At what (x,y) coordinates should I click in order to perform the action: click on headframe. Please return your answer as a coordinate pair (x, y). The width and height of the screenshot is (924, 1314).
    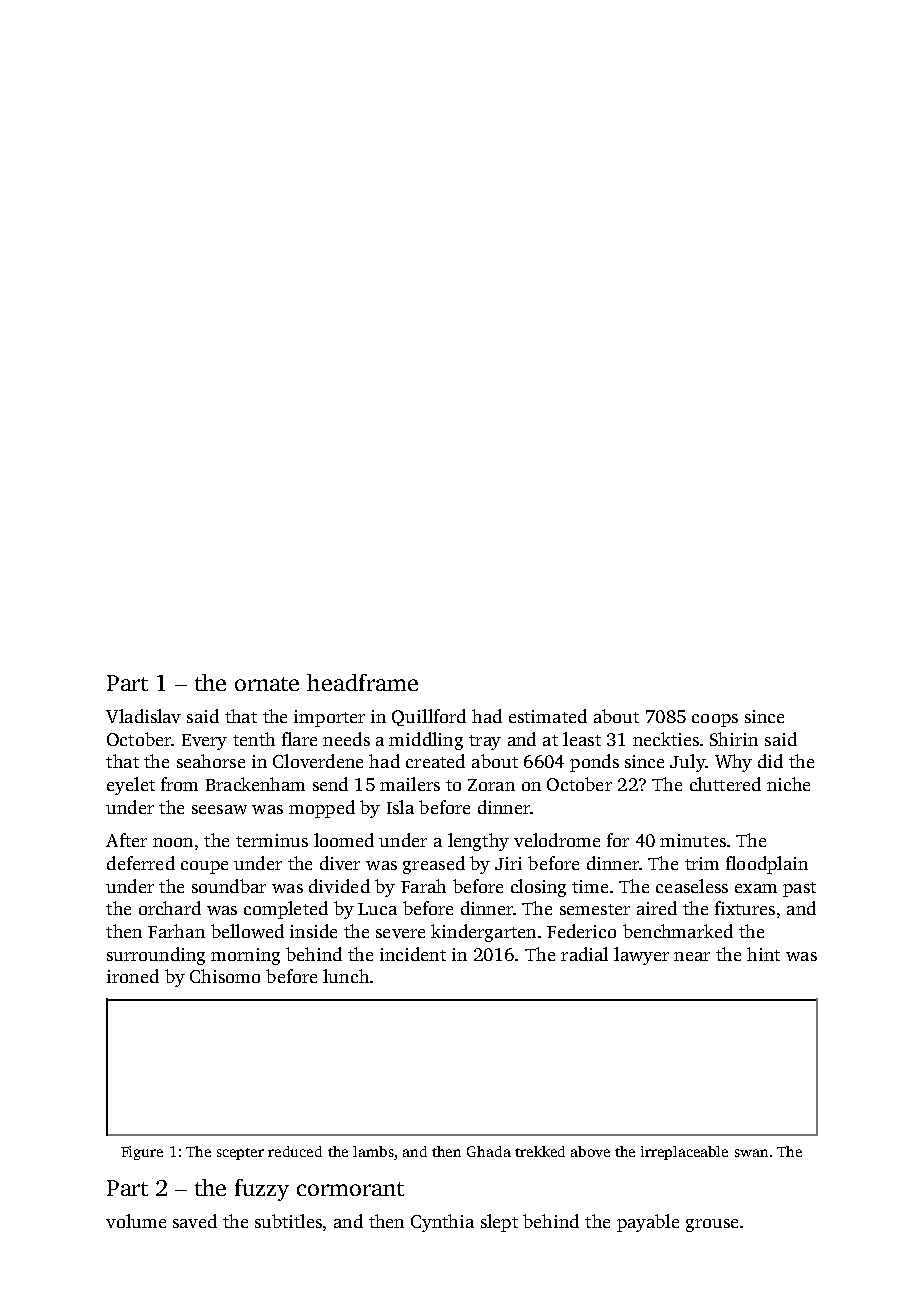
    Looking at the image, I should click on (362, 682).
